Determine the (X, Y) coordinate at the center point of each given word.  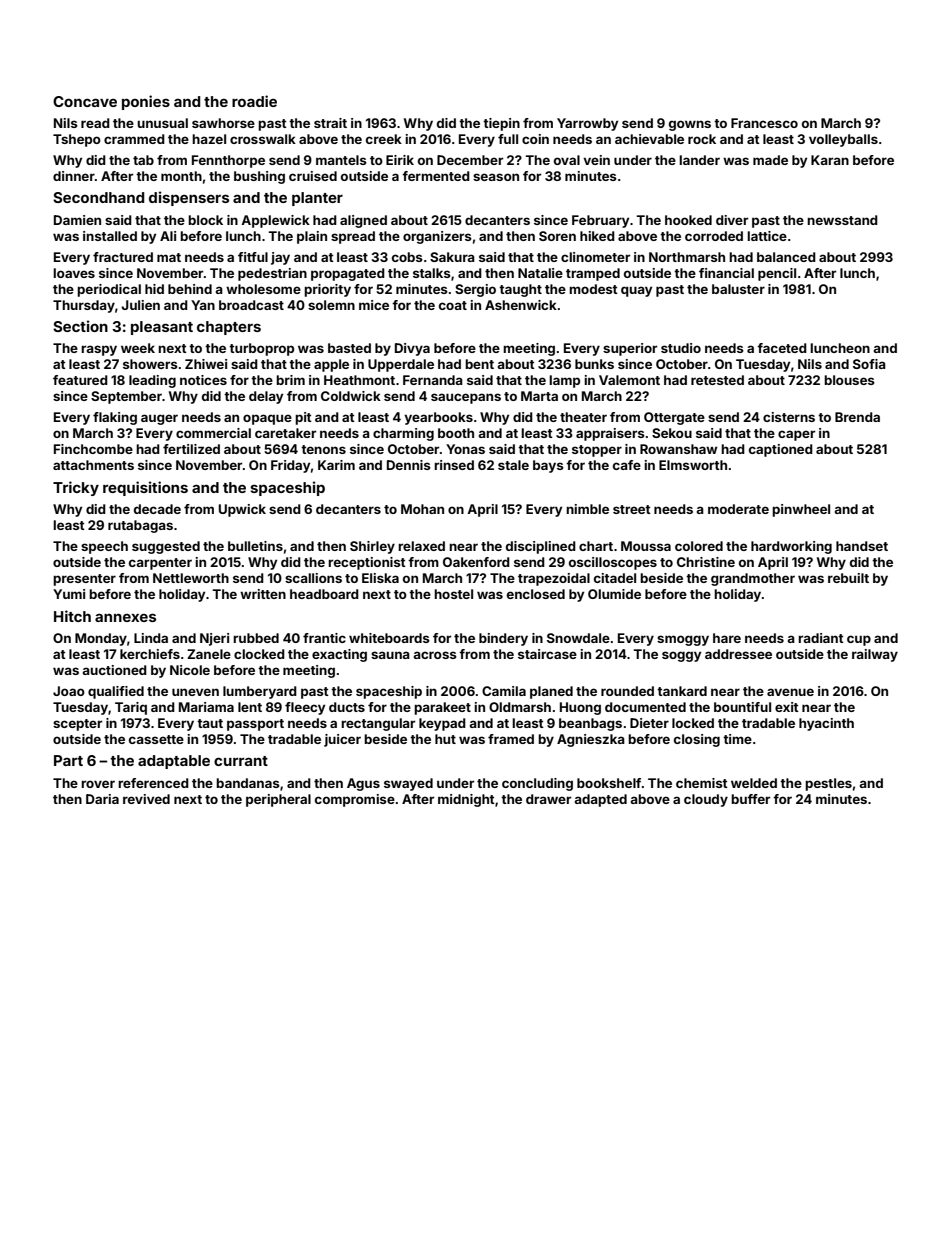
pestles (828, 784)
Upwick (242, 510)
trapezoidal (554, 579)
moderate (738, 509)
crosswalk (263, 139)
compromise (355, 800)
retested (717, 380)
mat (169, 257)
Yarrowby (587, 124)
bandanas (248, 783)
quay (636, 291)
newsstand (842, 220)
